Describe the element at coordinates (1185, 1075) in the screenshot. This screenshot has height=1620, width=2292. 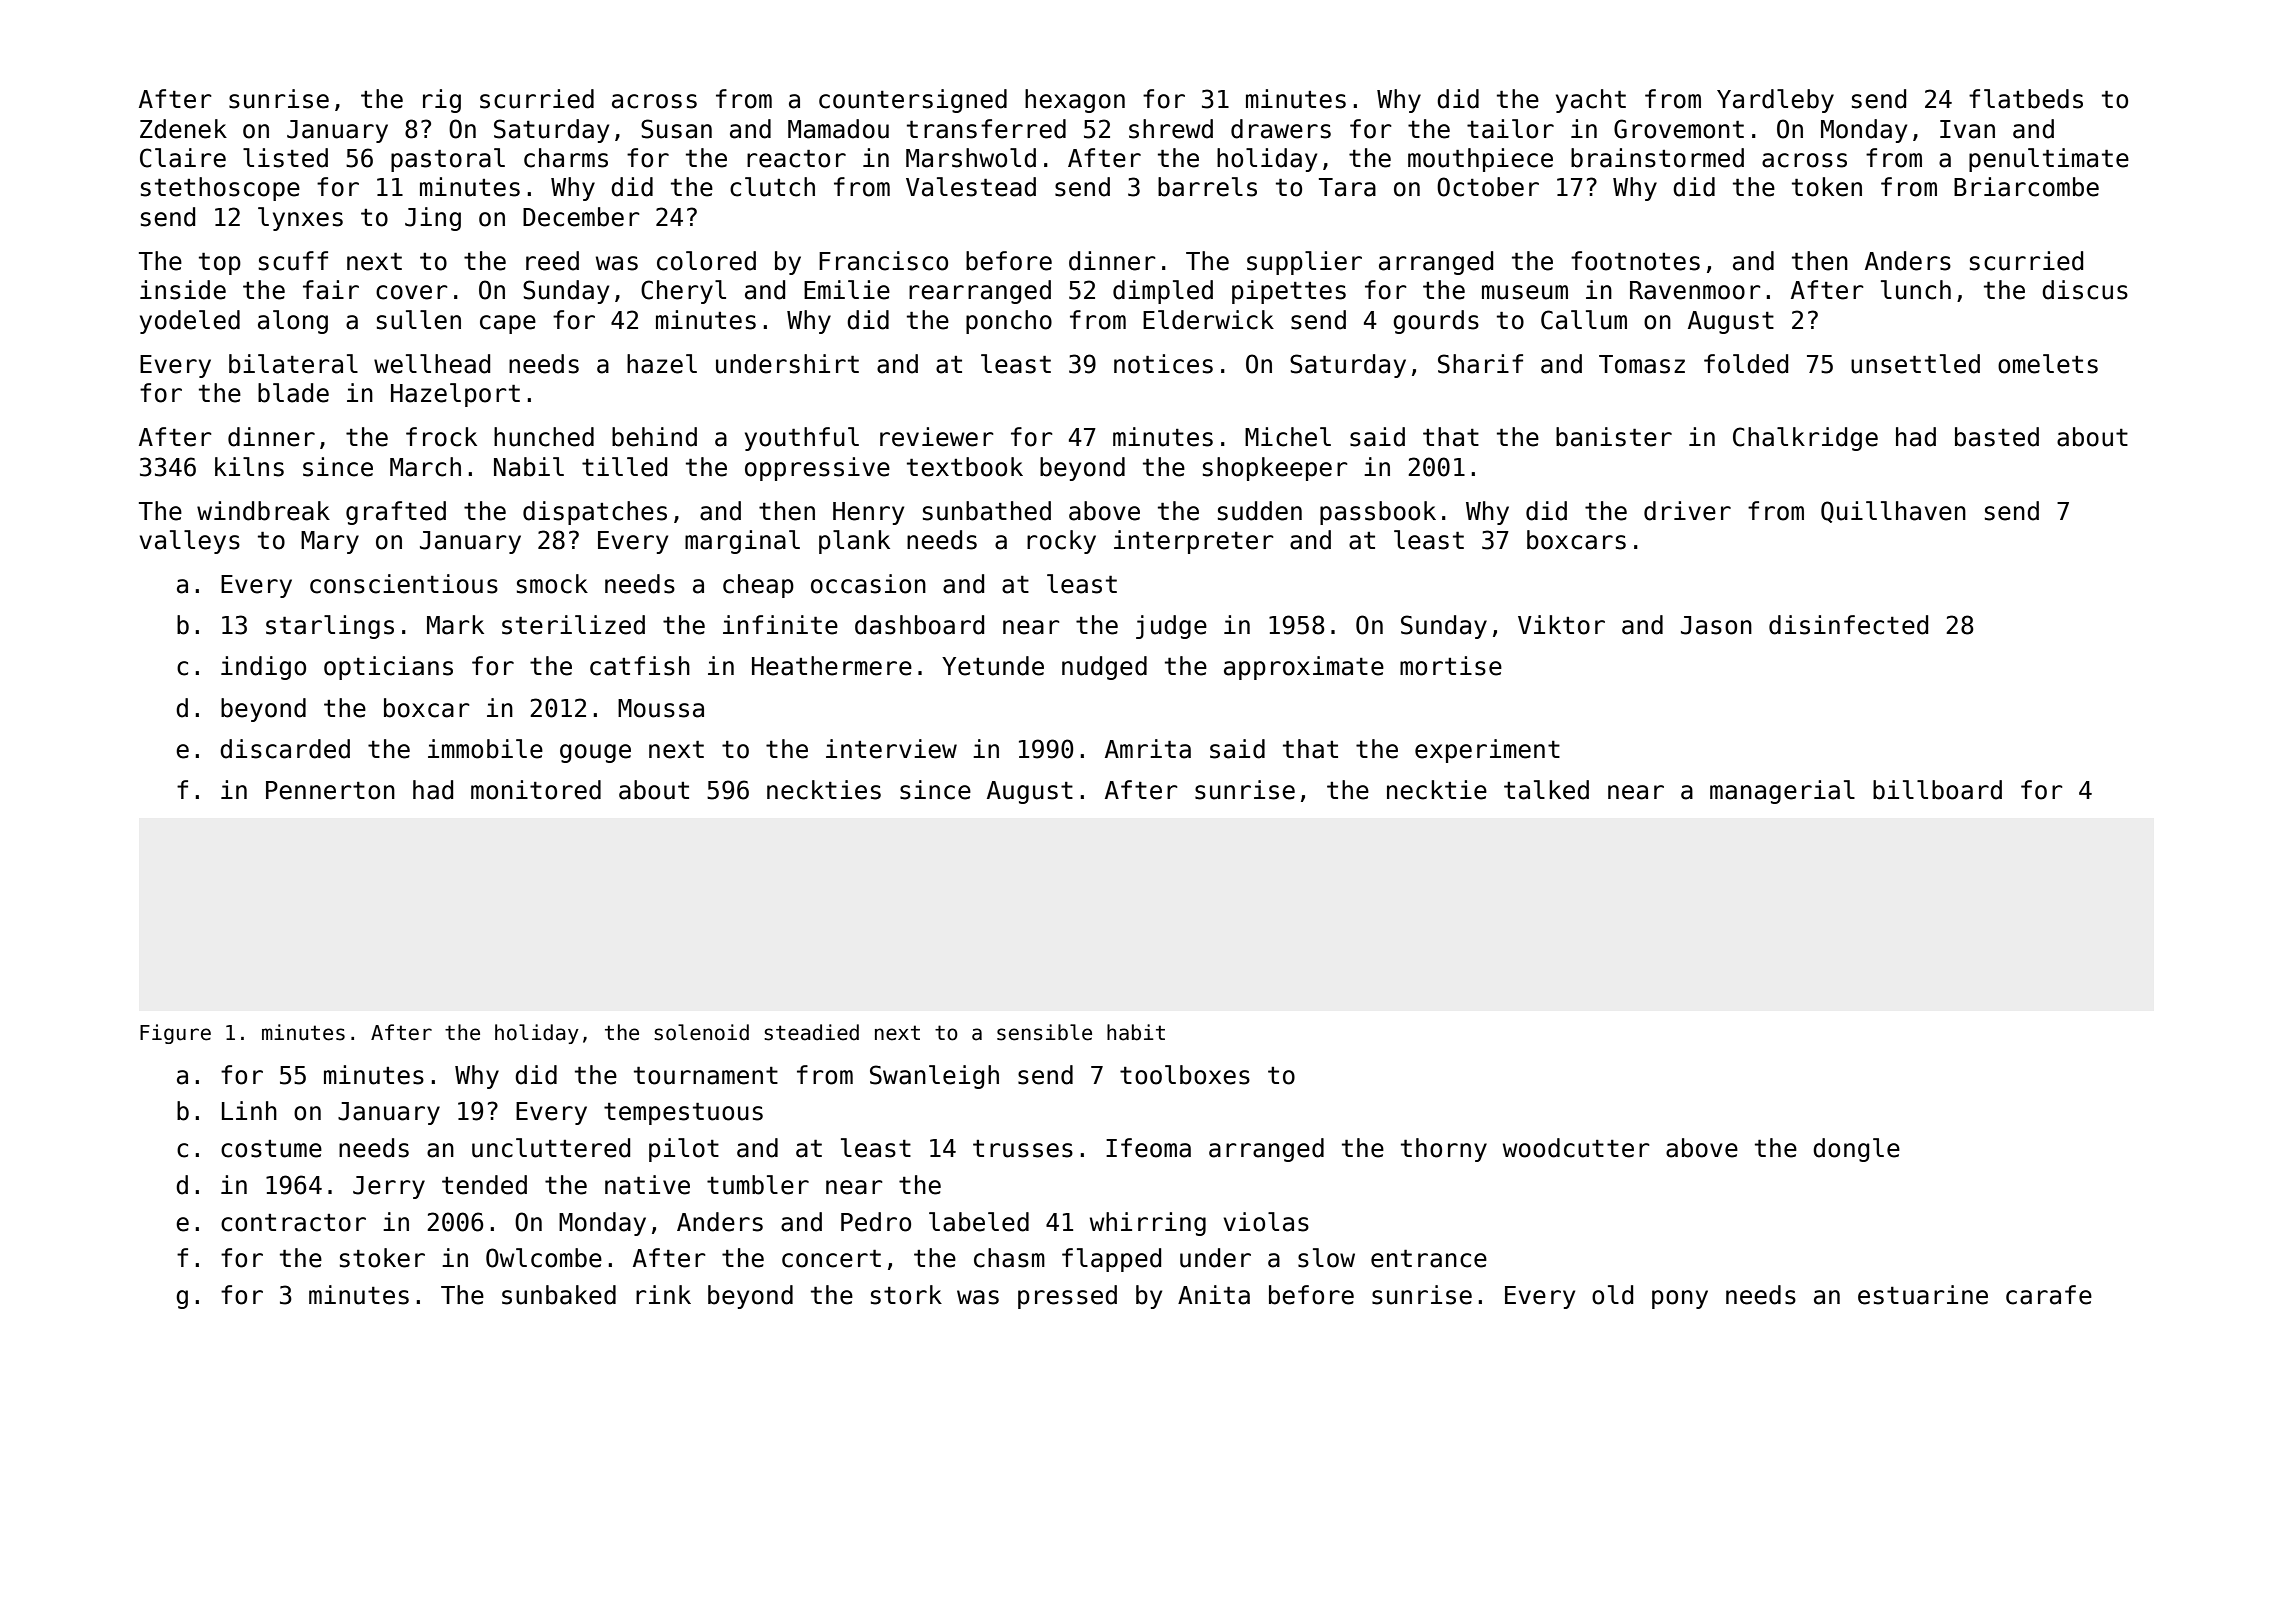
I see `toolboxes` at that location.
